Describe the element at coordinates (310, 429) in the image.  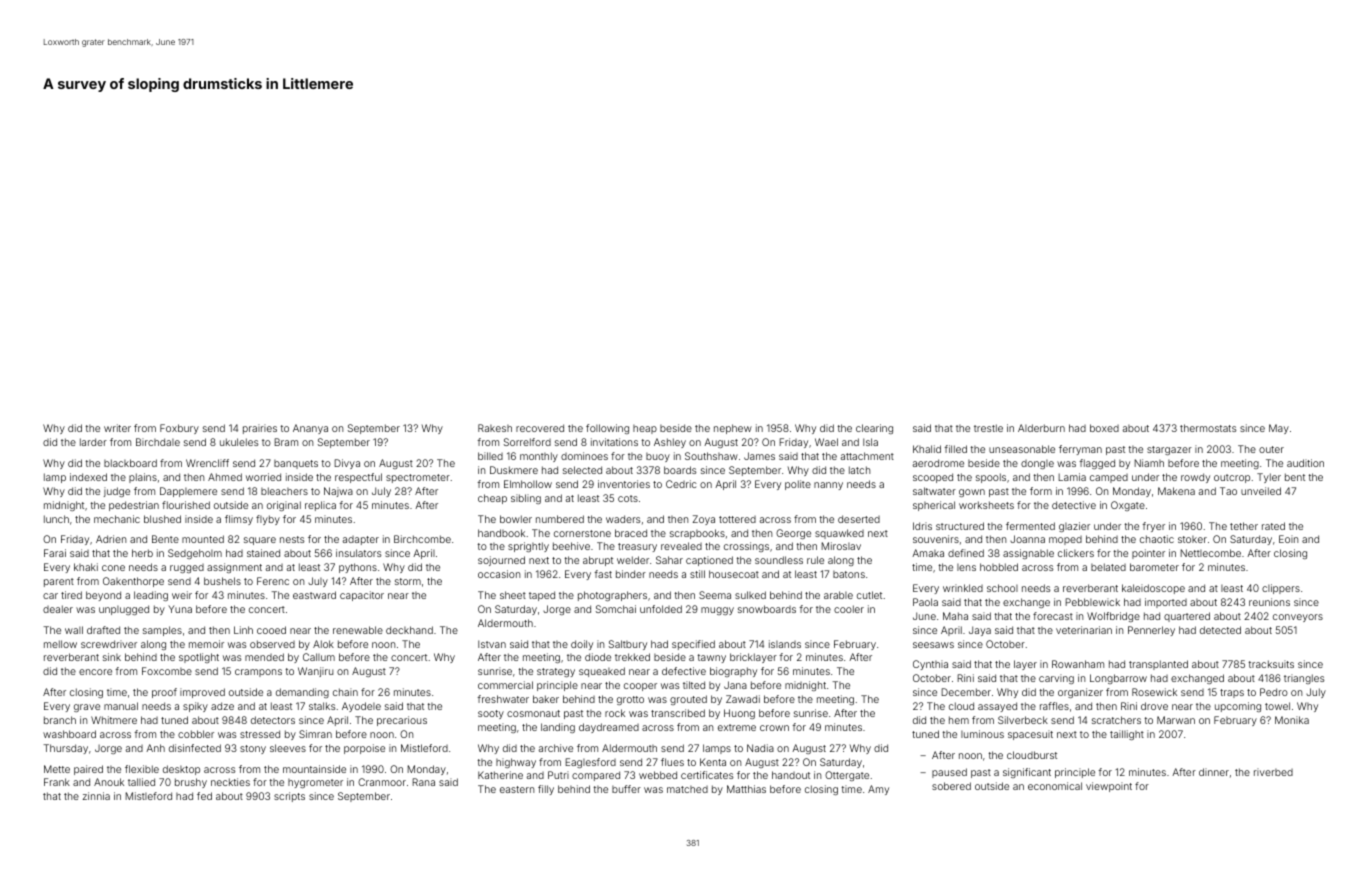
I see `Ananya` at that location.
